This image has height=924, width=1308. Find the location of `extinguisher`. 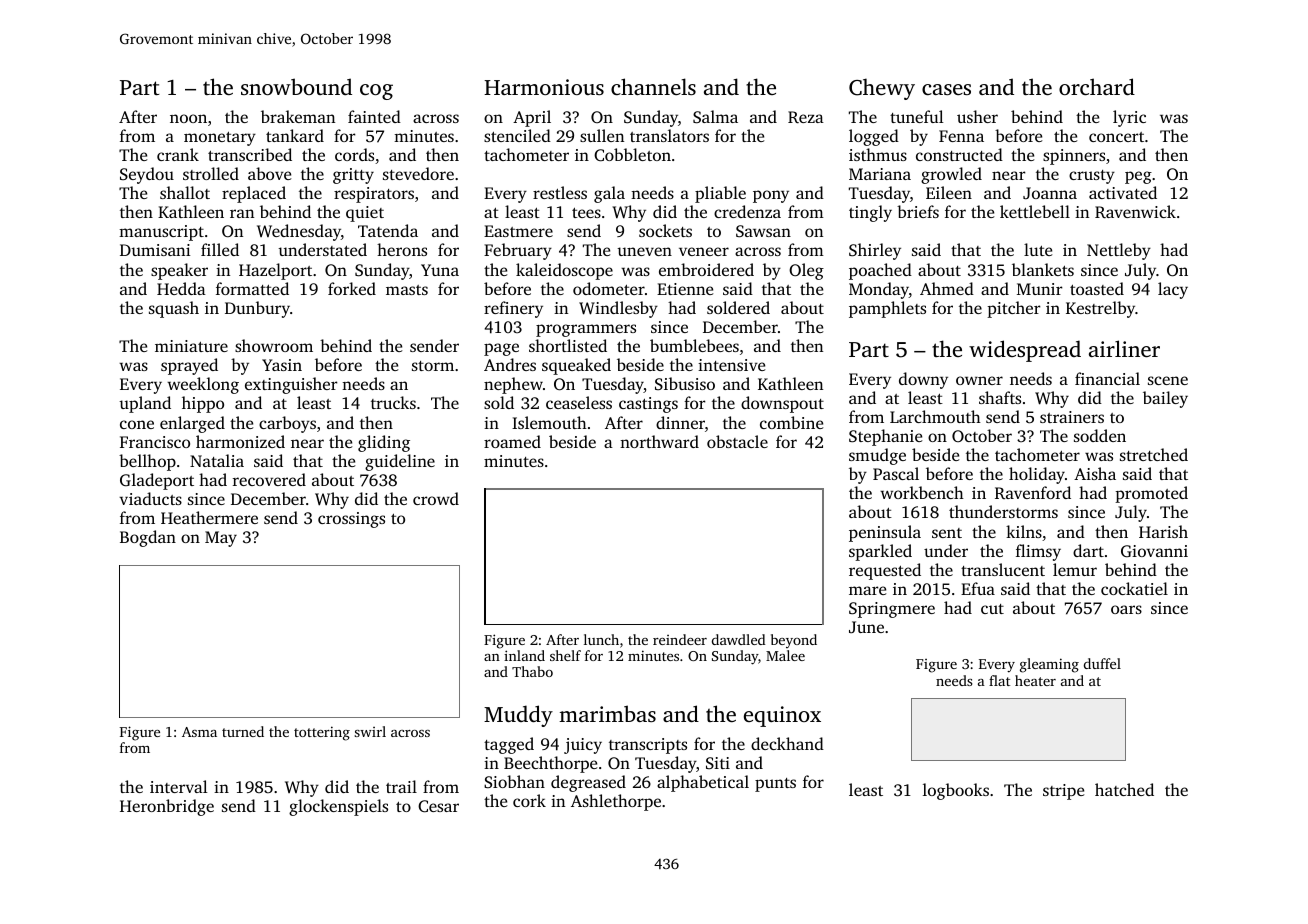

extinguisher is located at coordinates (291, 385).
